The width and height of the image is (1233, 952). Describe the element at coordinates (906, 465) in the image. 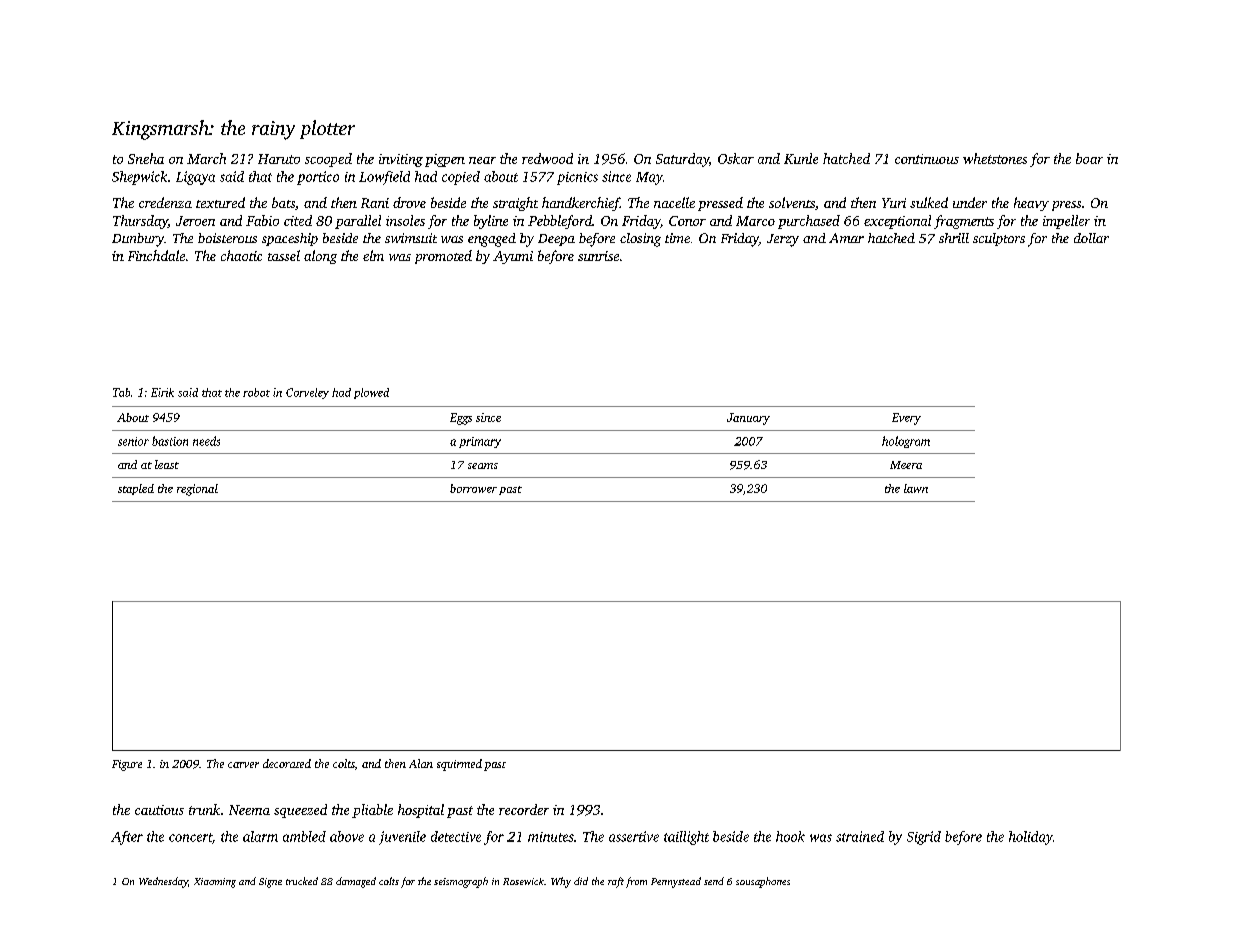

I see `Meera` at that location.
